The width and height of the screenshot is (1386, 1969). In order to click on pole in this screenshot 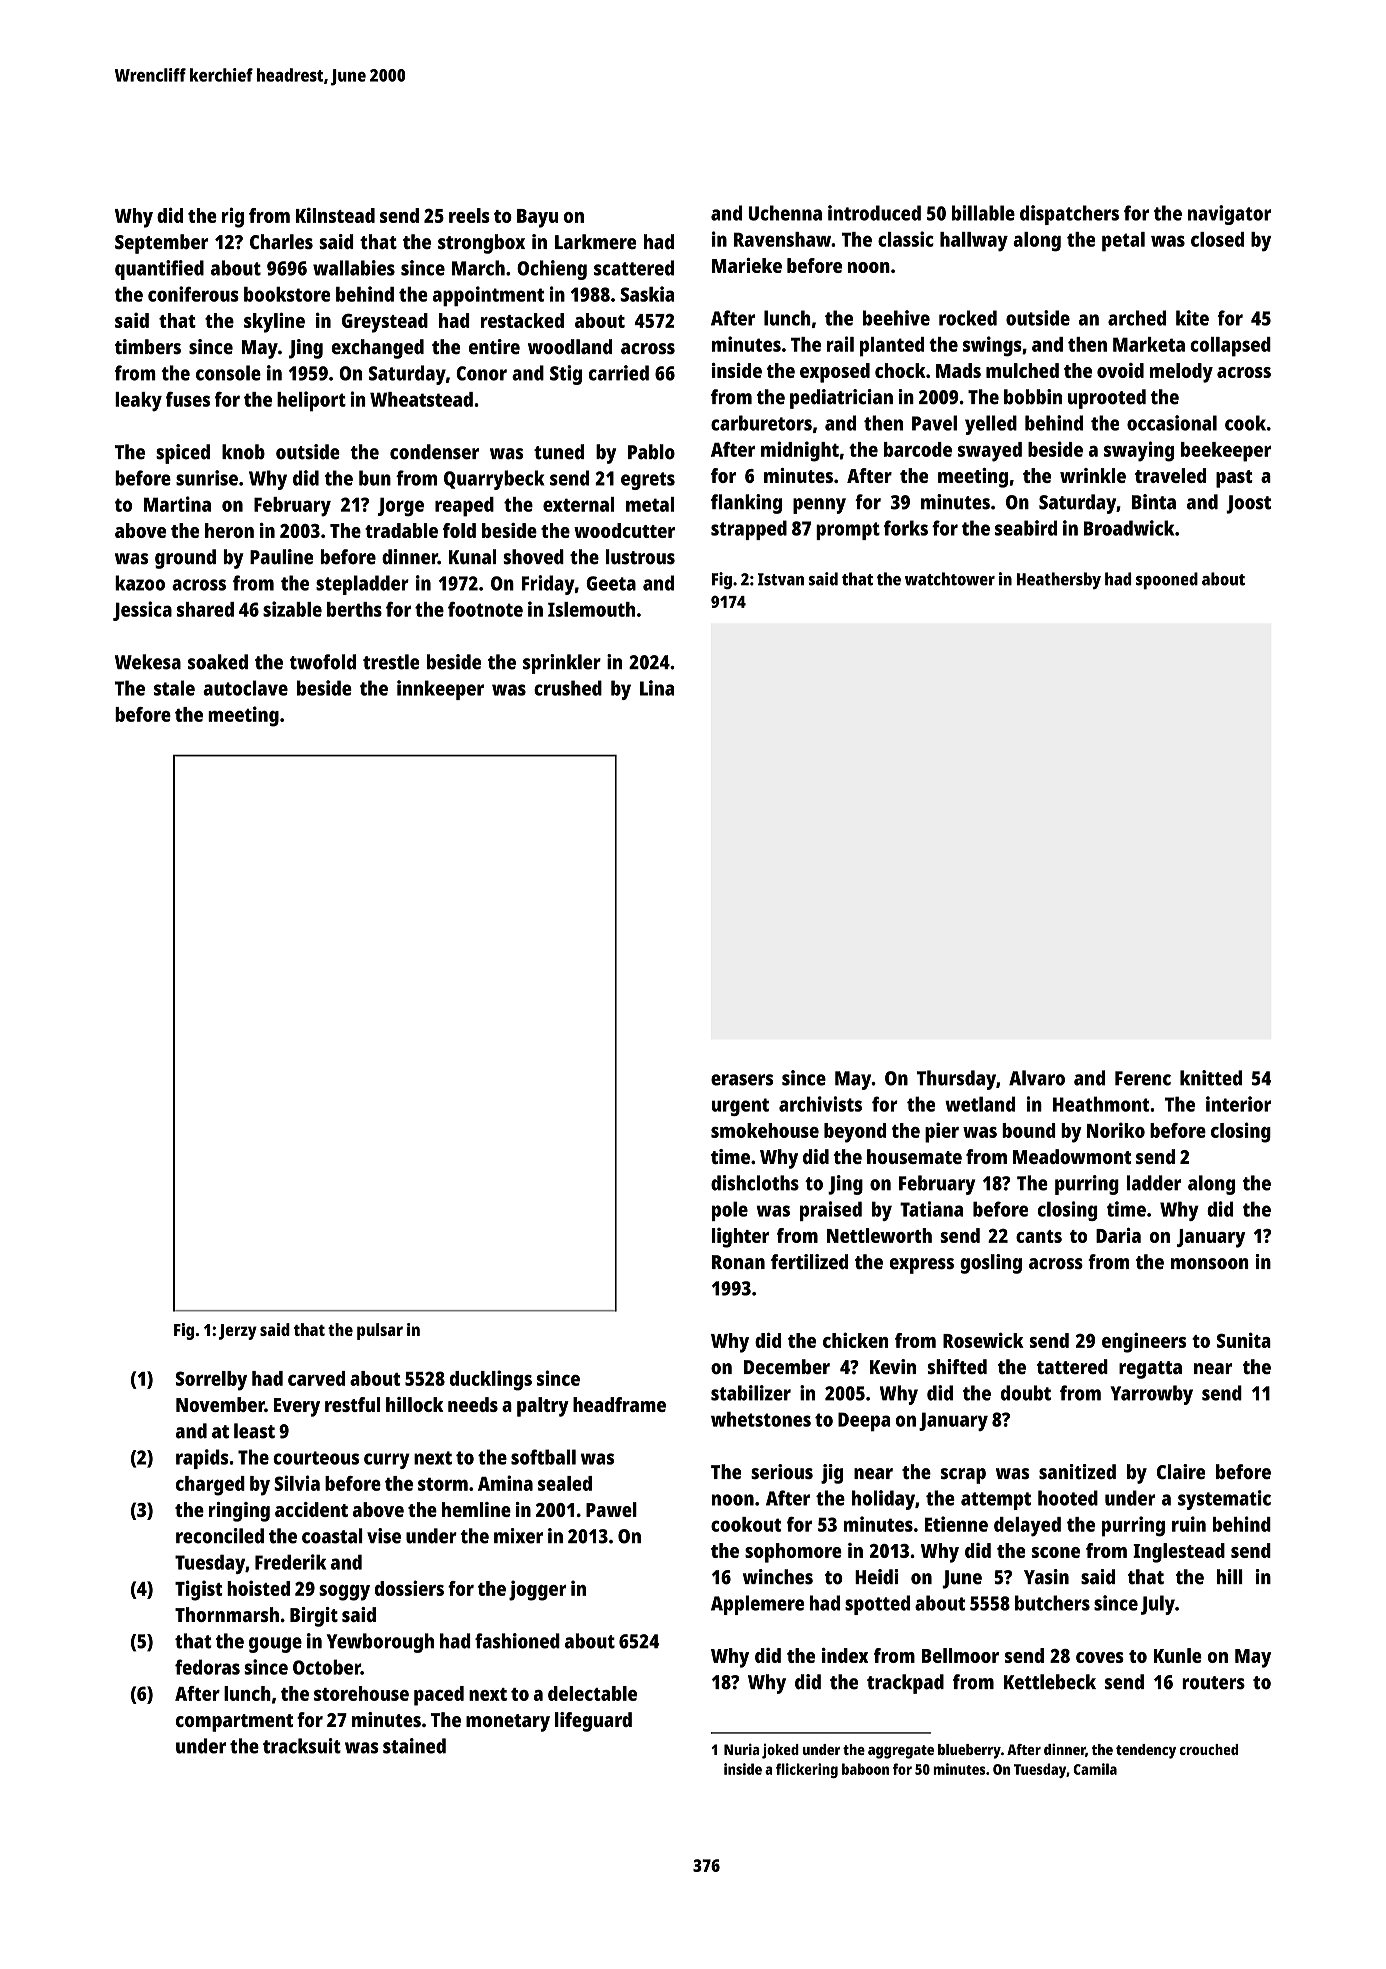, I will do `click(730, 1211)`.
